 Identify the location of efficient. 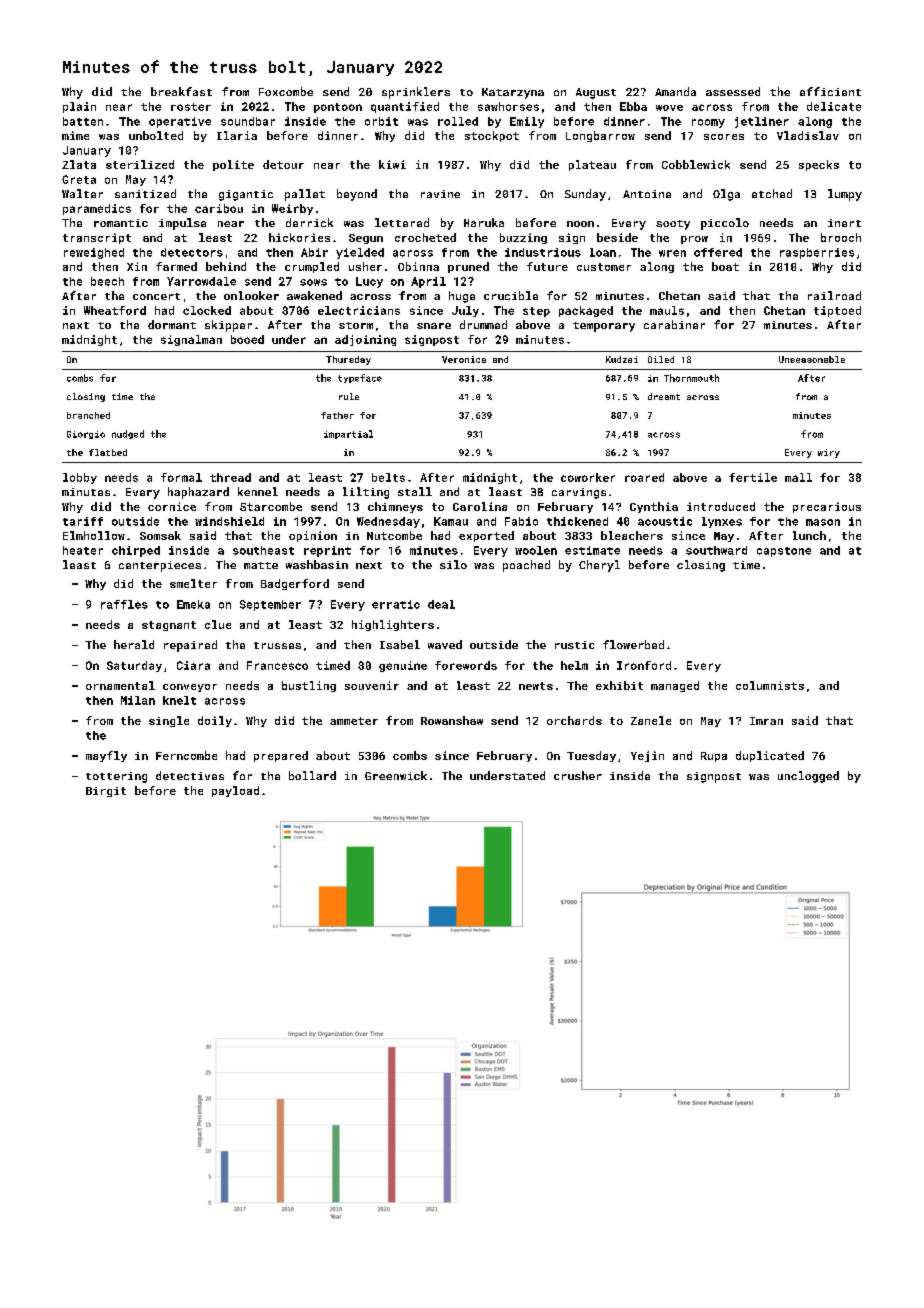
(830, 91).
